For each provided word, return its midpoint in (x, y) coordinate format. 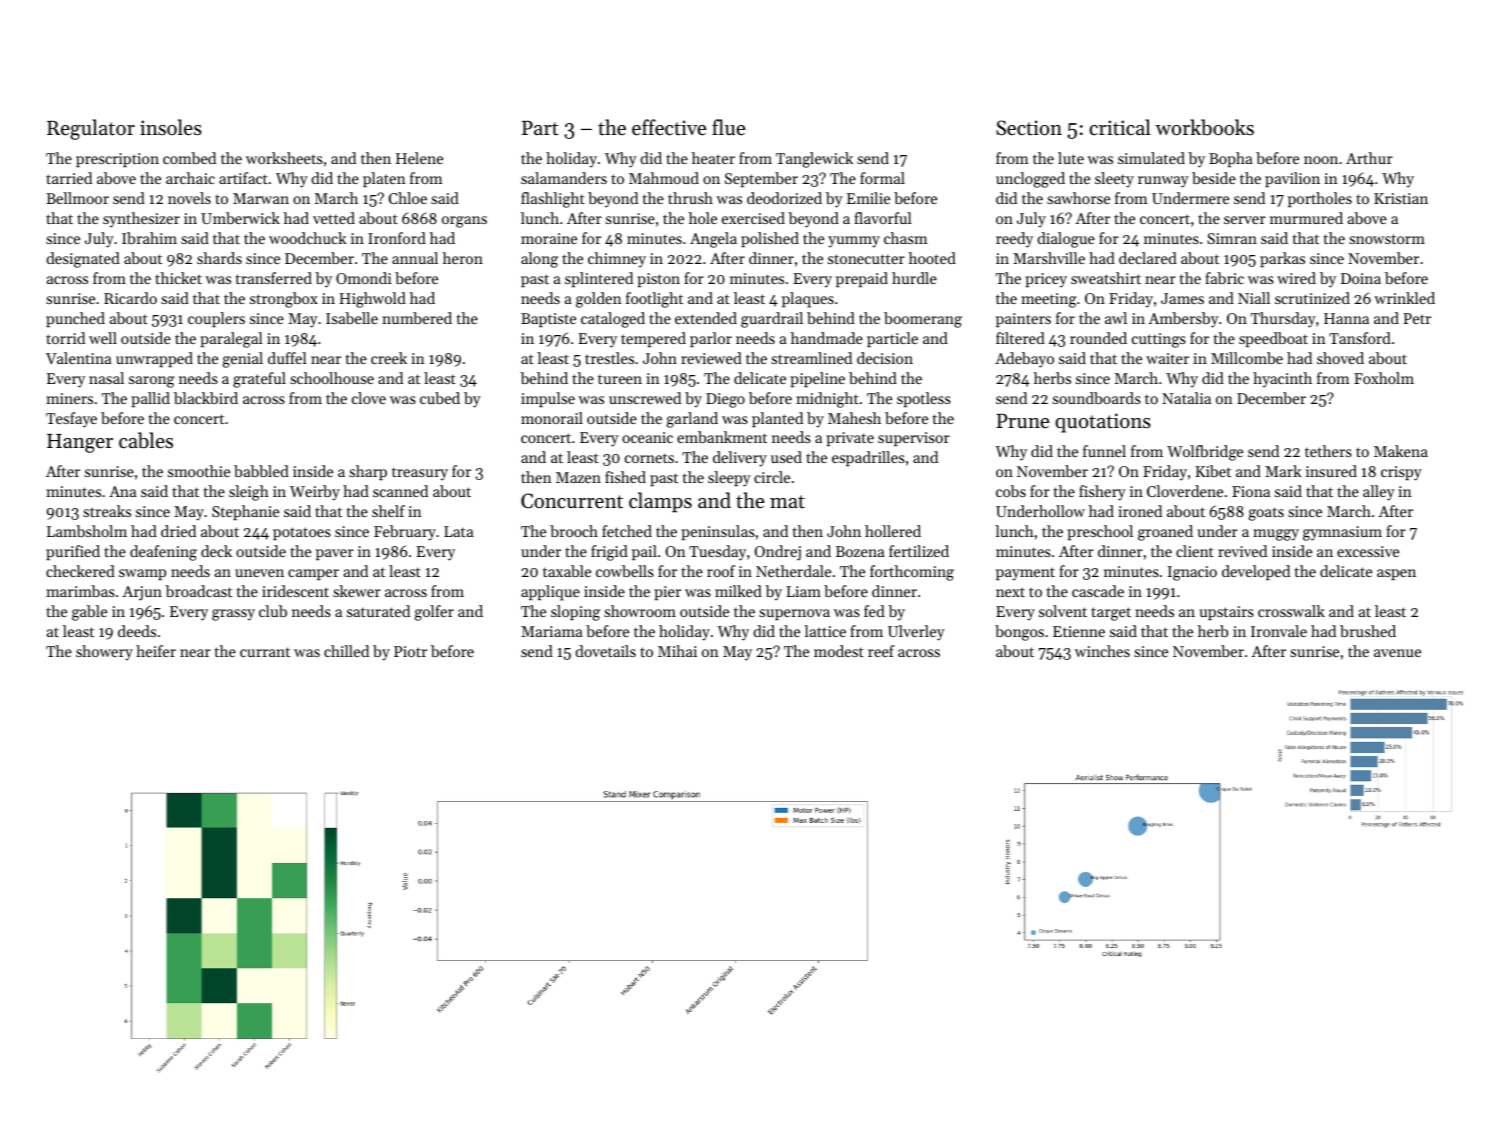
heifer (156, 651)
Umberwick (240, 218)
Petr (1417, 318)
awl (1116, 318)
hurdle (914, 278)
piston (658, 280)
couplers (216, 319)
